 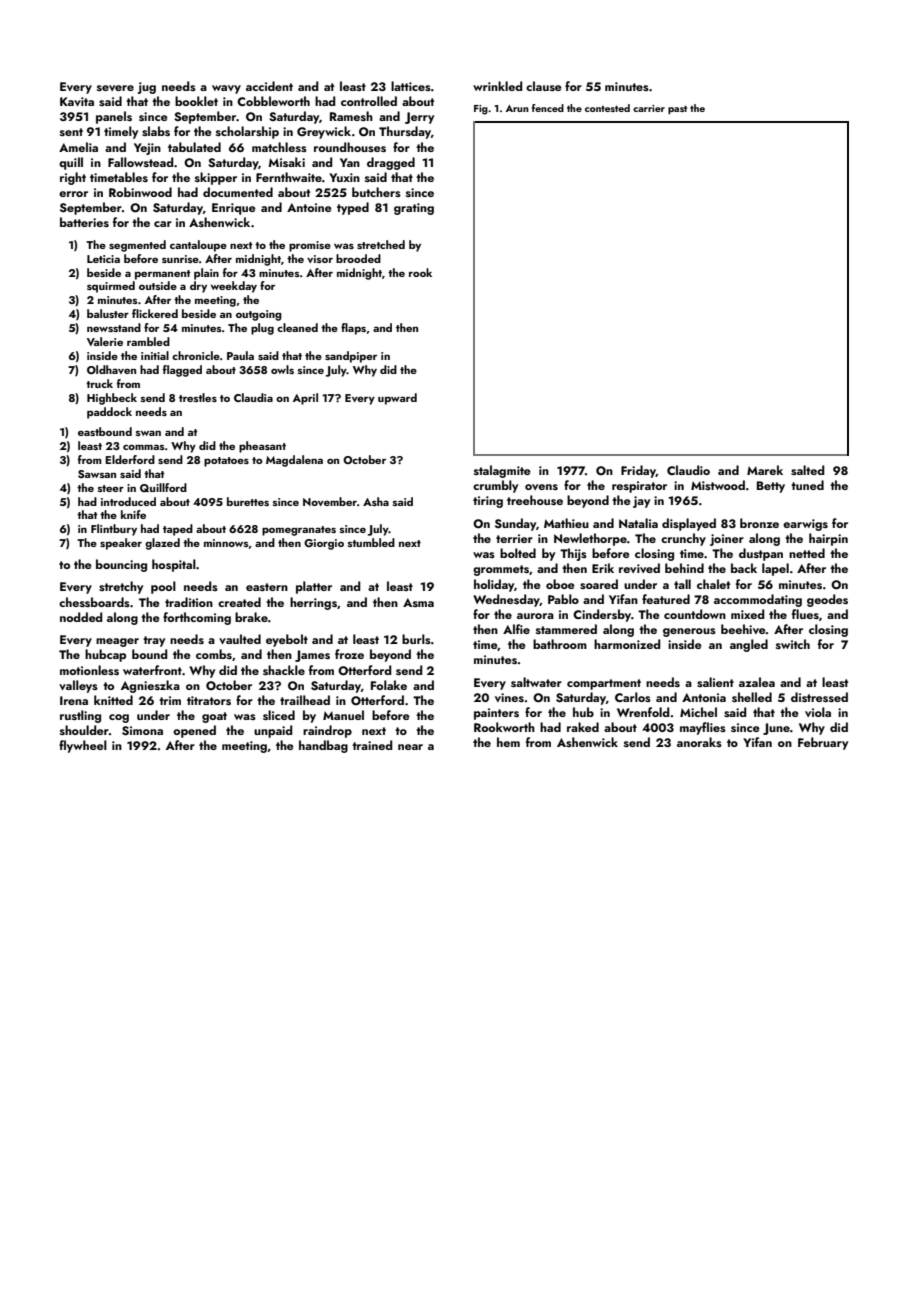 What do you see at coordinates (353, 329) in the page?
I see `flaps` at bounding box center [353, 329].
